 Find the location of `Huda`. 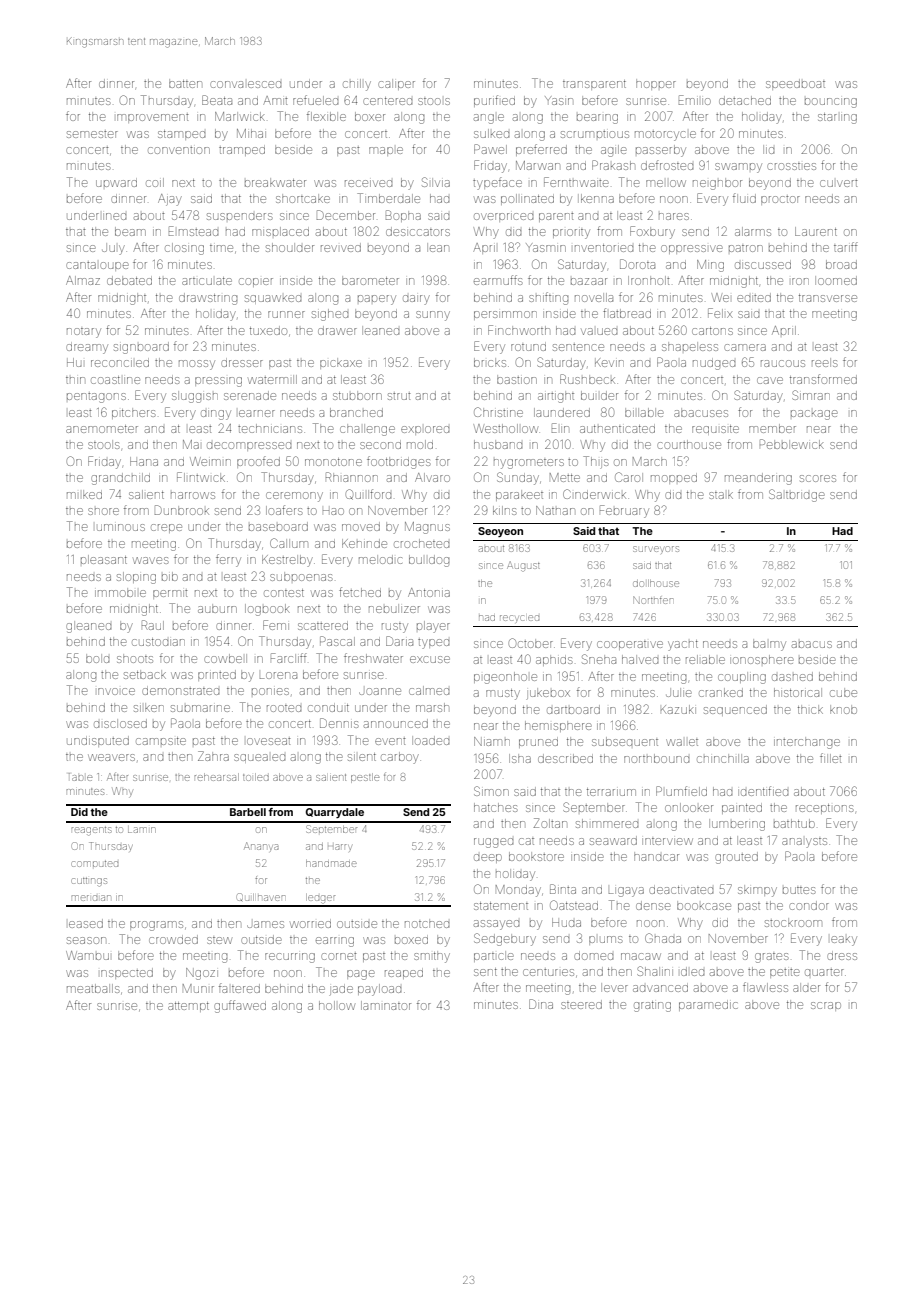

Huda is located at coordinates (566, 922).
